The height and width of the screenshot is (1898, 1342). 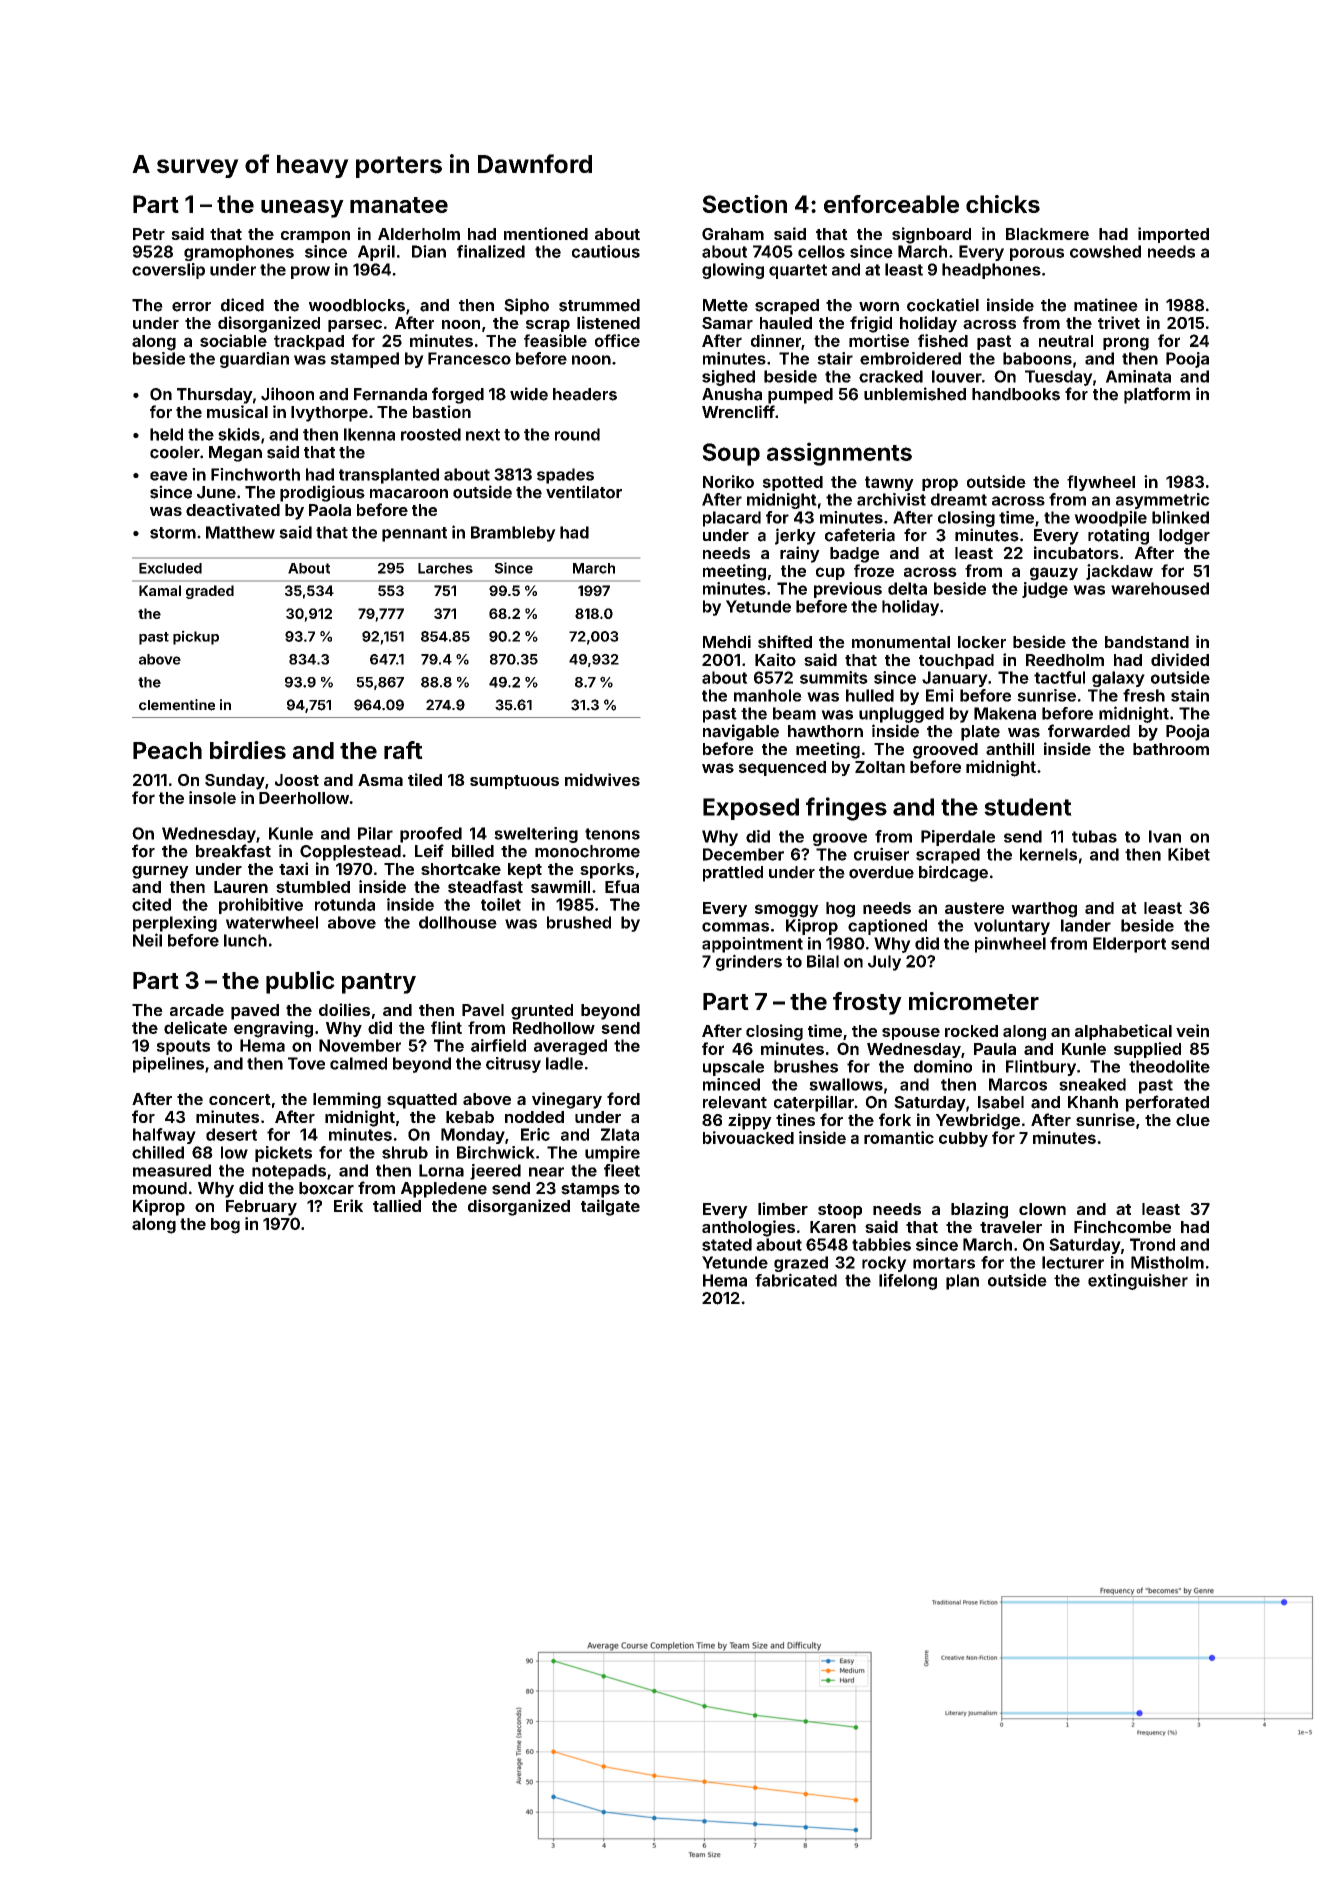 I want to click on pantry, so click(x=379, y=983).
